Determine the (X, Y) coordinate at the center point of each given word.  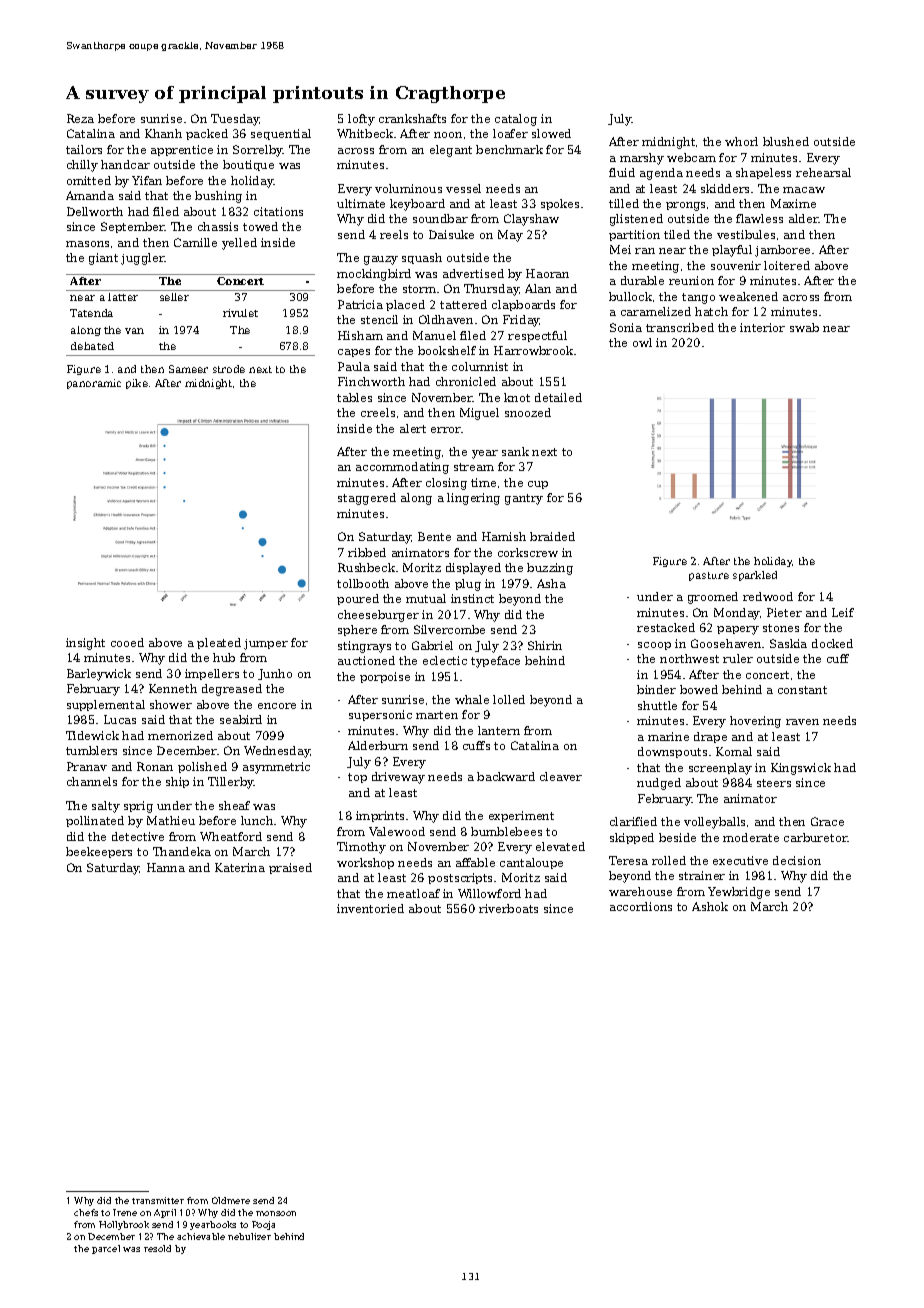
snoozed (528, 412)
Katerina (240, 867)
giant (103, 259)
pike (137, 384)
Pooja (263, 1225)
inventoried (370, 908)
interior (762, 327)
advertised (473, 273)
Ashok (710, 906)
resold (157, 1248)
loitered (787, 265)
